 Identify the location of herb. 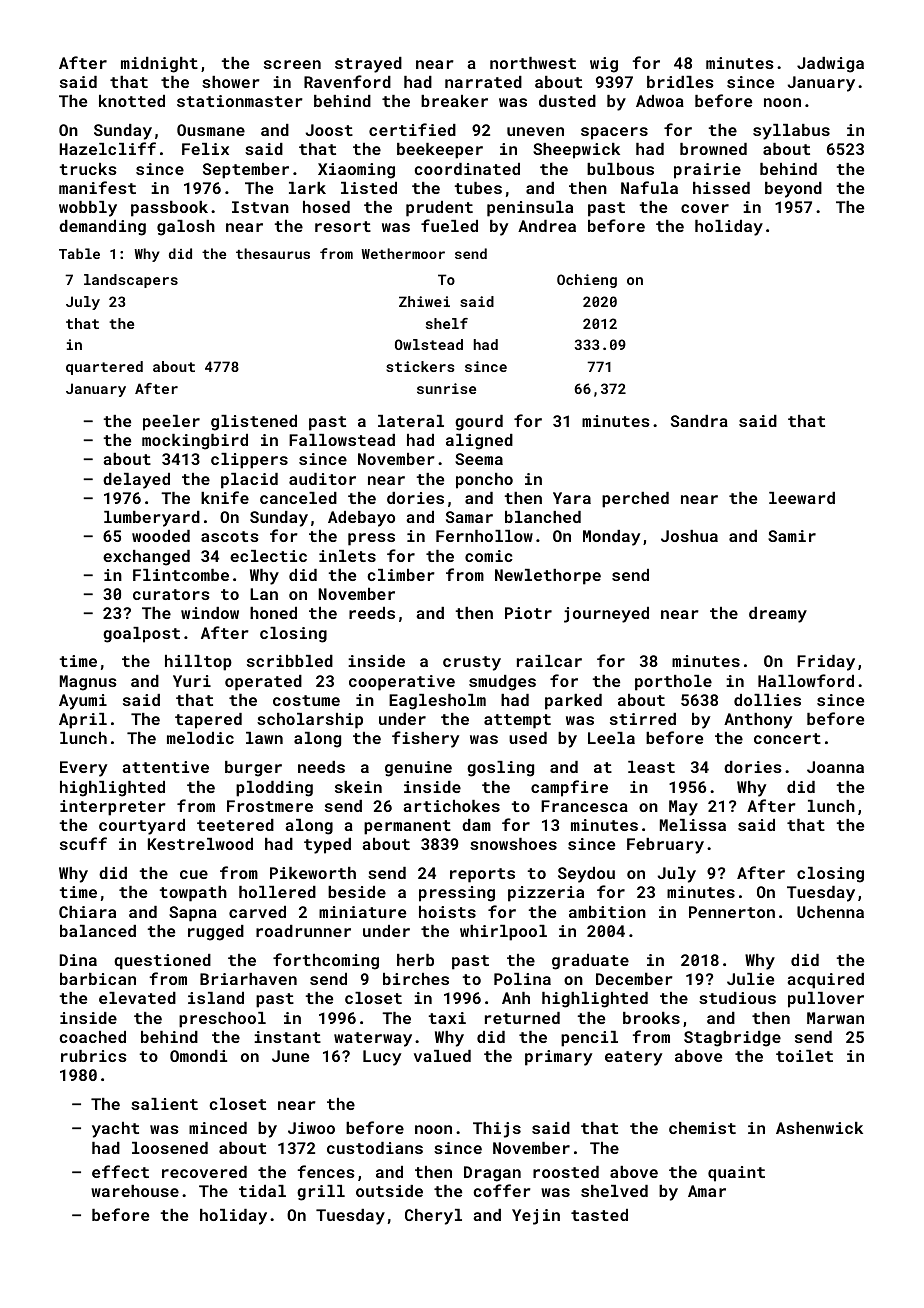
(415, 960).
